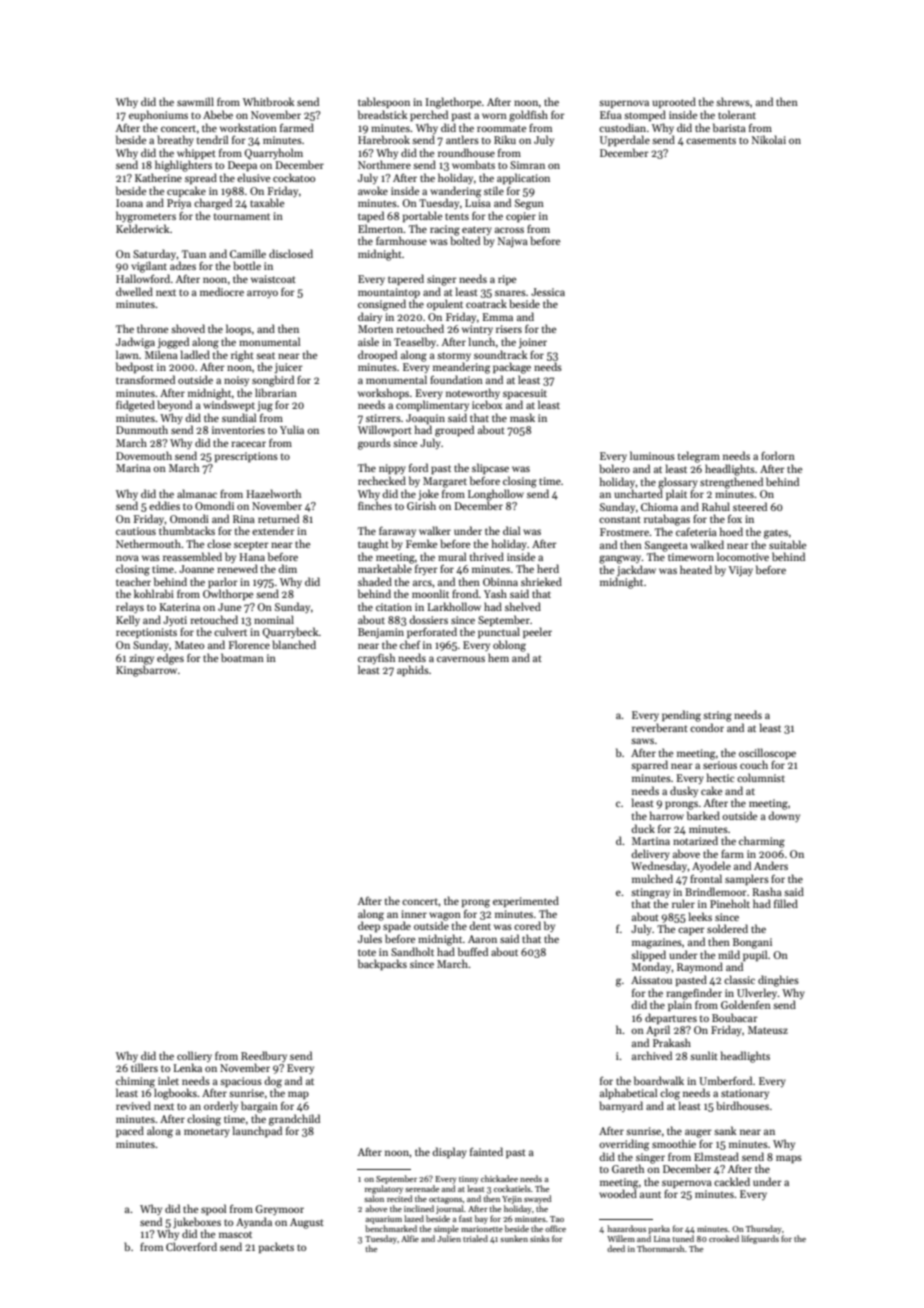  What do you see at coordinates (197, 1223) in the document?
I see `jukeboxes` at bounding box center [197, 1223].
